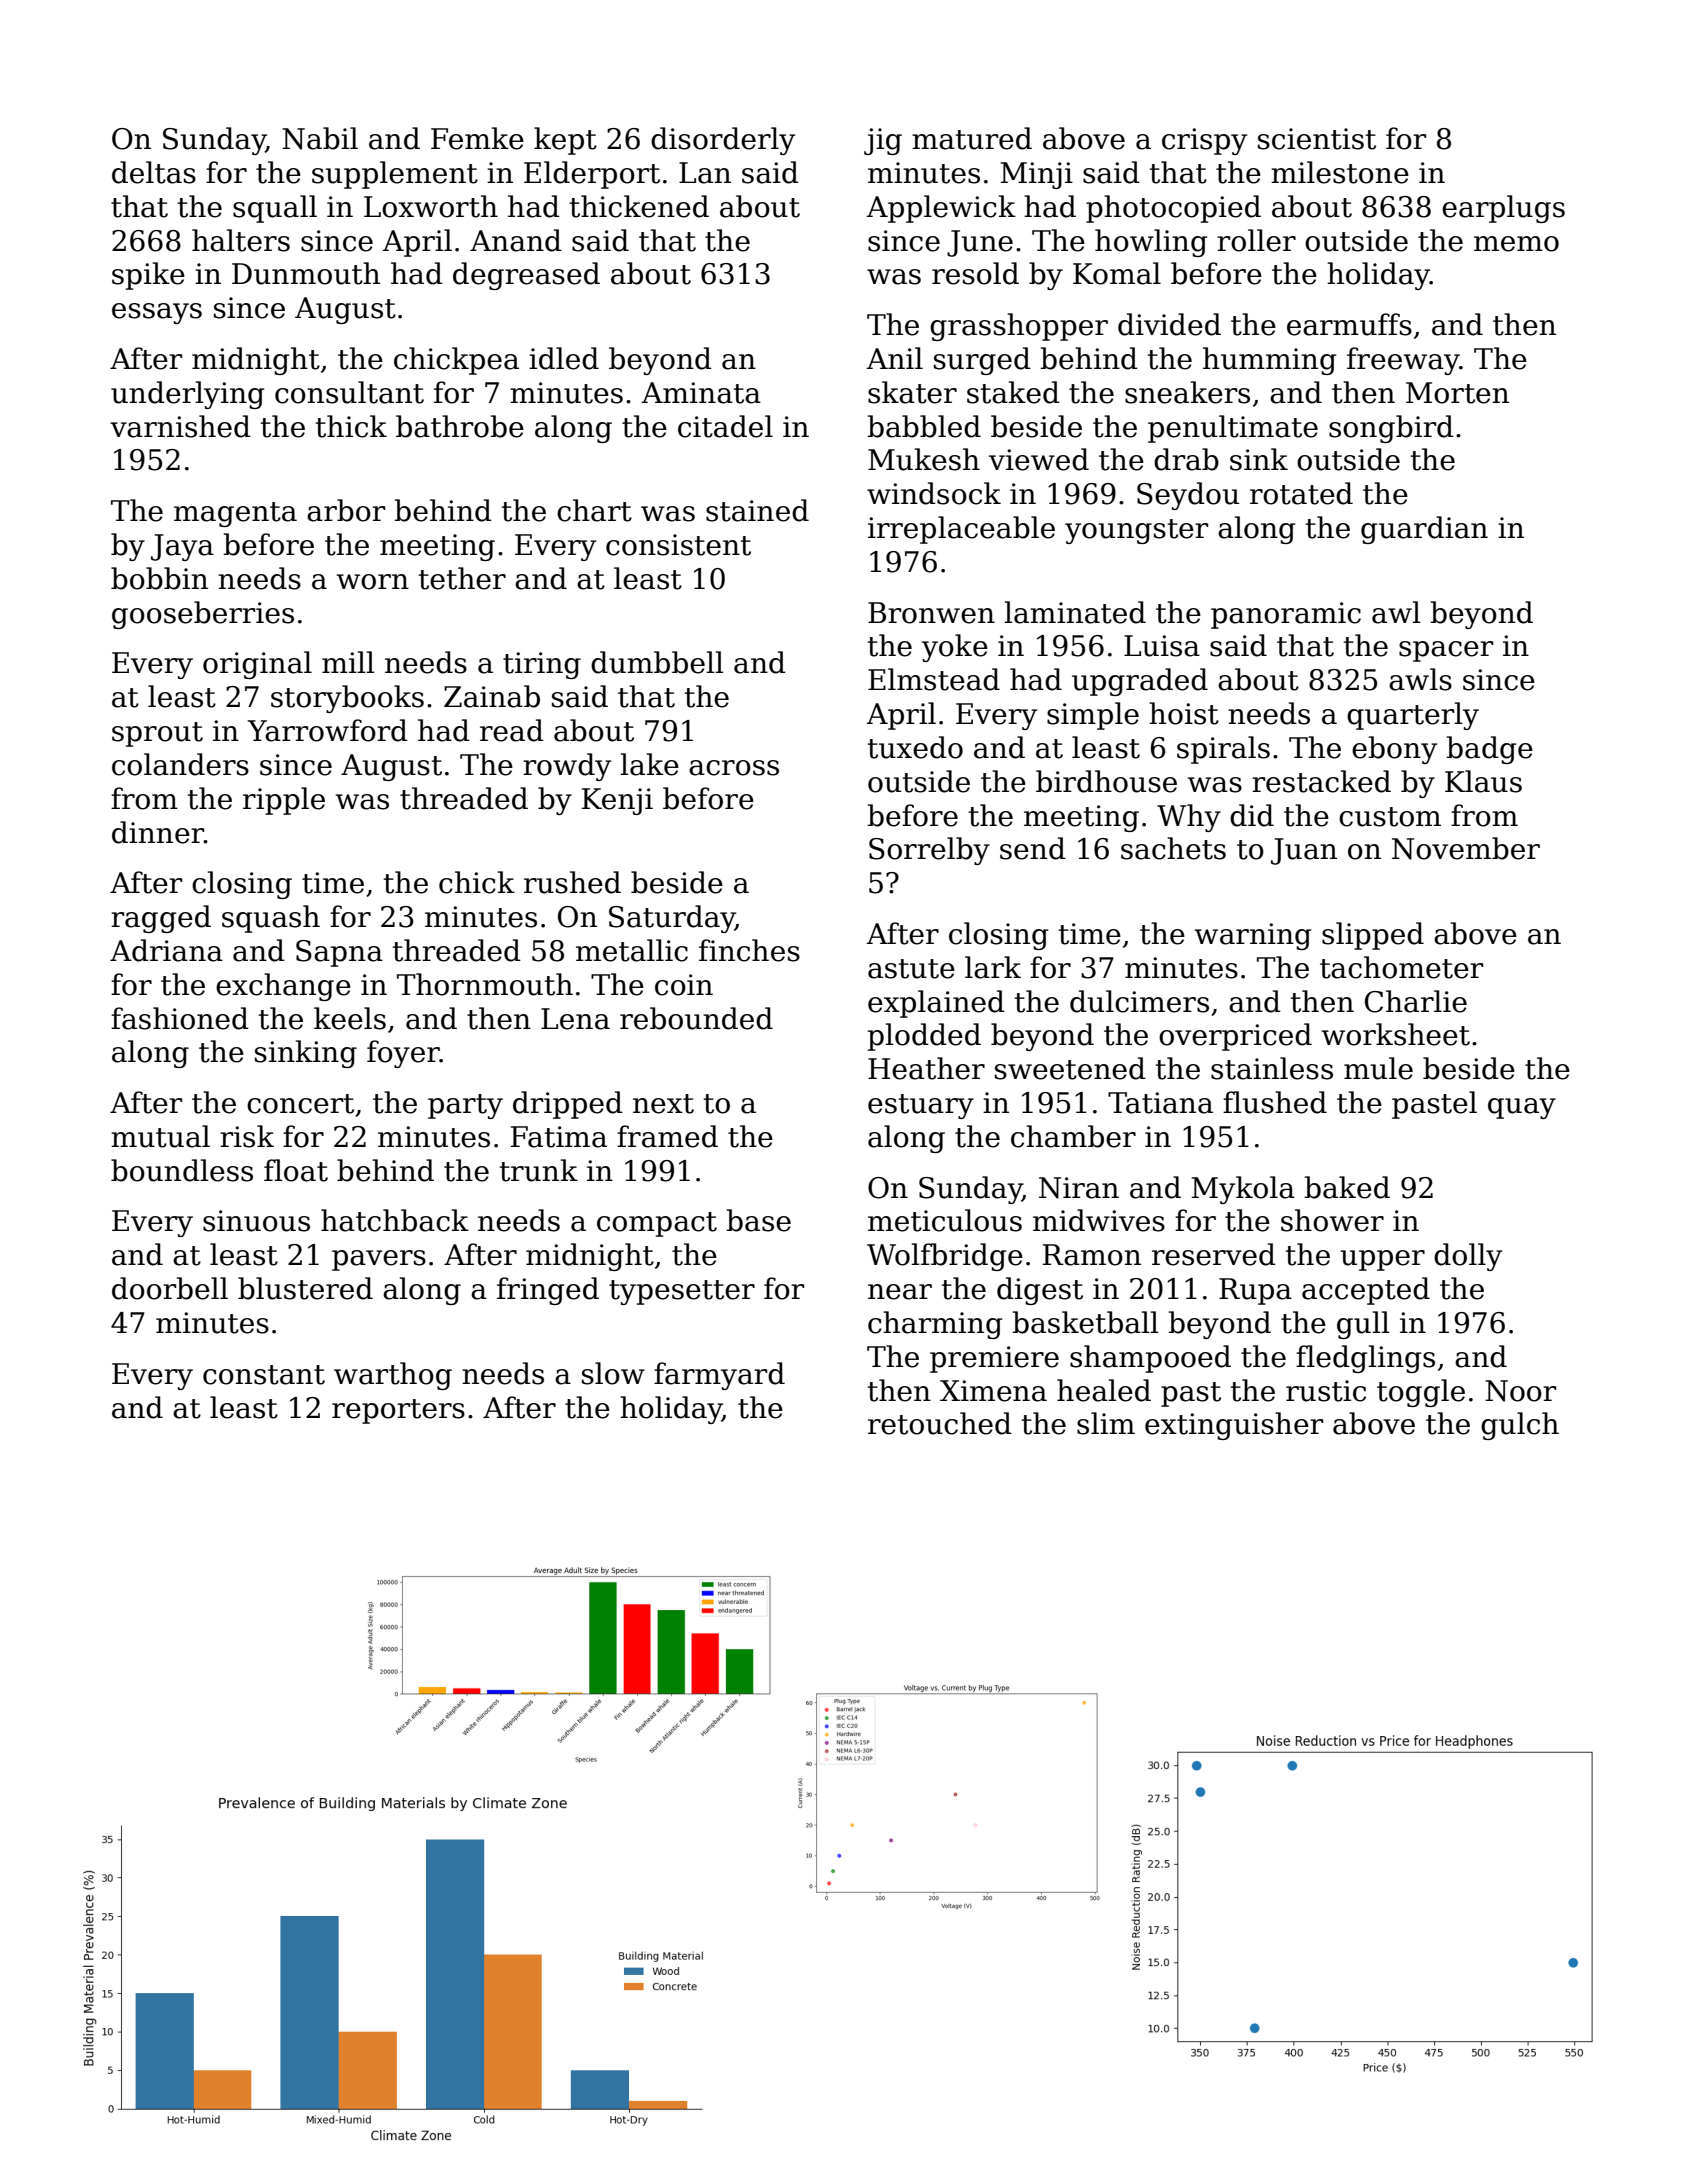 Image resolution: width=1683 pixels, height=2178 pixels. What do you see at coordinates (915, 747) in the screenshot?
I see `tuxedo` at bounding box center [915, 747].
